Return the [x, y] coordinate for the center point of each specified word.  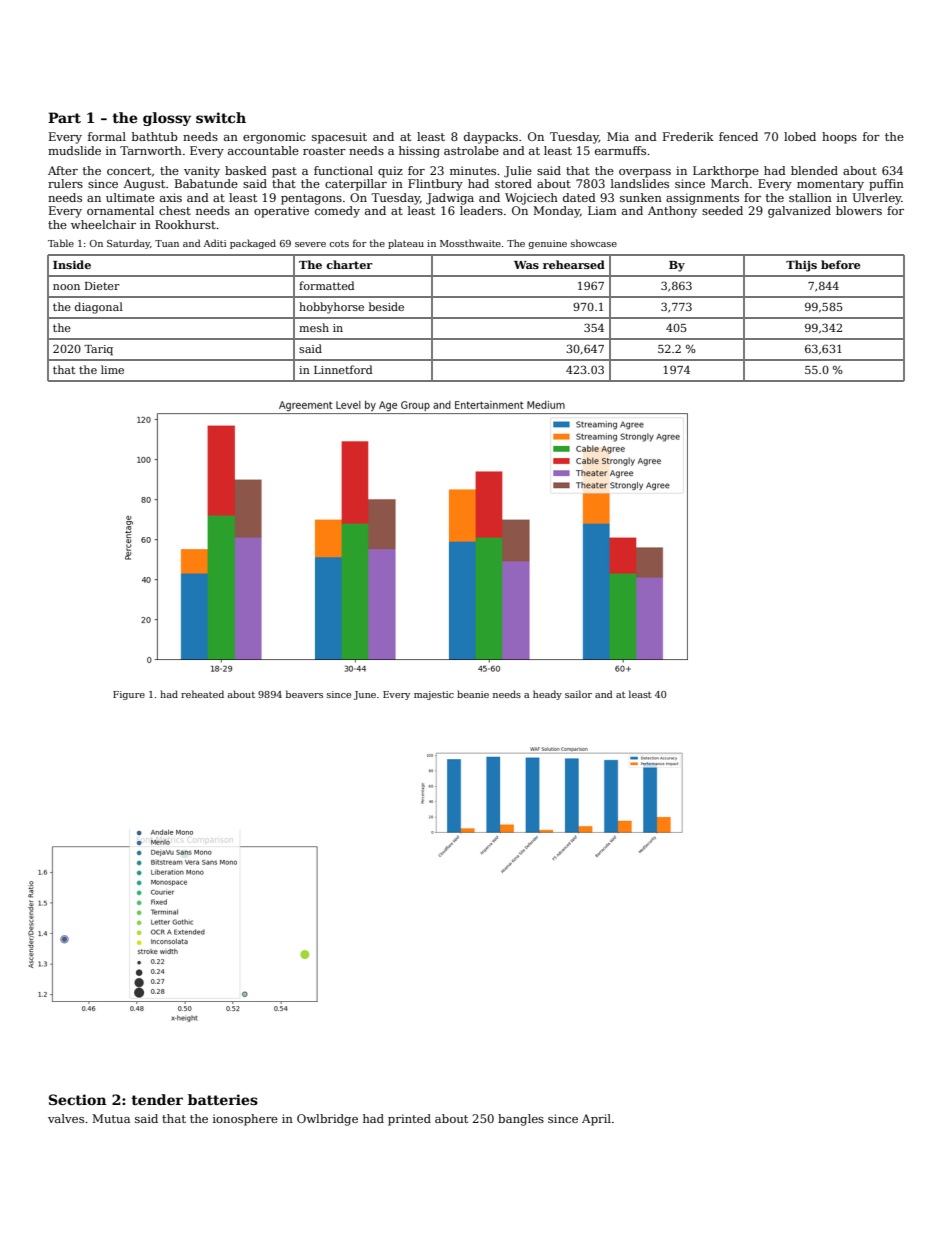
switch [221, 117]
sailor [578, 694]
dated [579, 197]
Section [77, 1099]
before [840, 264]
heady [547, 695]
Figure [129, 695]
